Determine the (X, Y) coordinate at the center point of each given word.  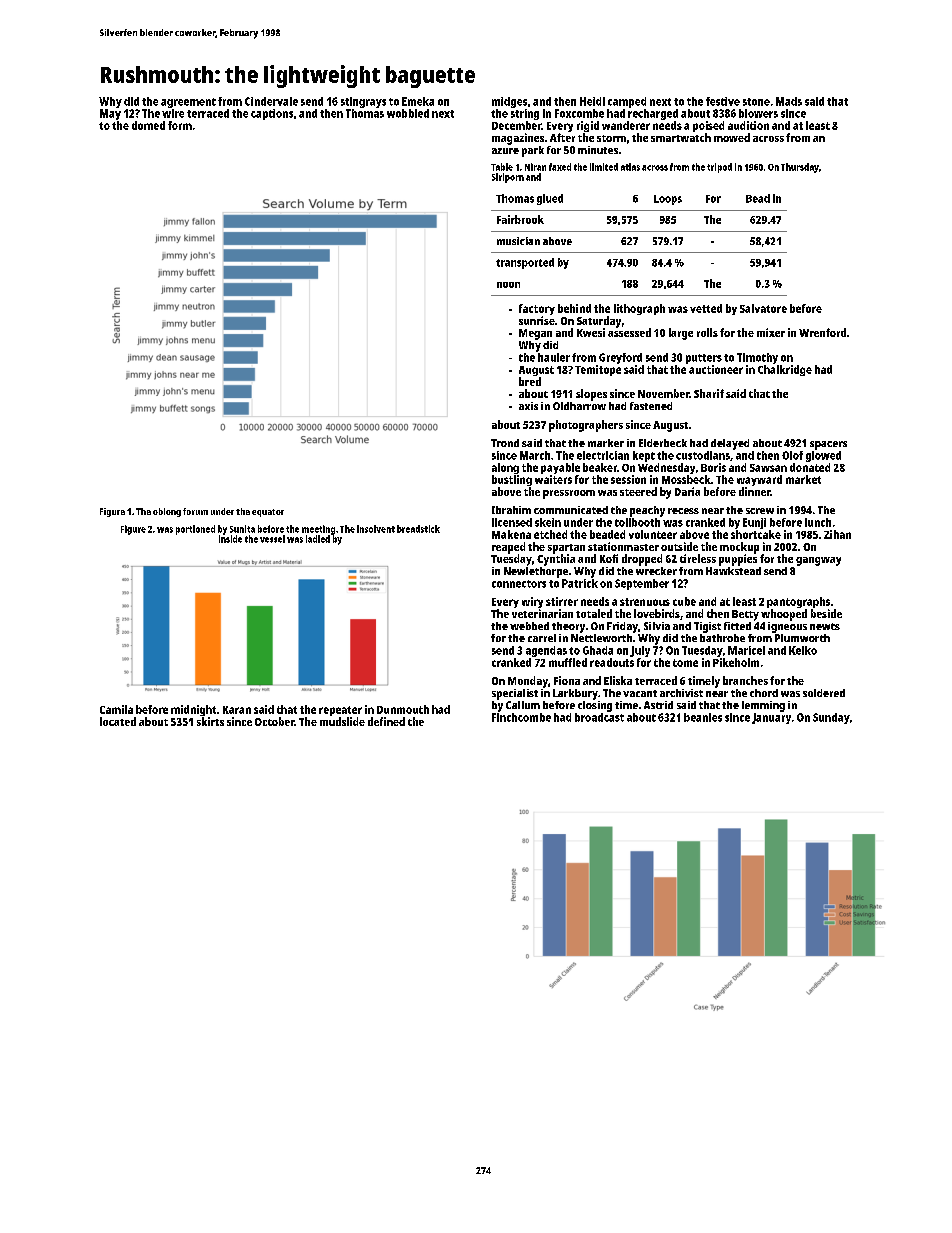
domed (148, 125)
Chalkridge (785, 370)
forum (195, 511)
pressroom (569, 494)
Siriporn (508, 178)
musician (518, 241)
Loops (668, 200)
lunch (818, 522)
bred (530, 381)
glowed (823, 456)
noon (508, 285)
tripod (719, 168)
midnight (193, 710)
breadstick (418, 529)
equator (268, 513)
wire (173, 113)
